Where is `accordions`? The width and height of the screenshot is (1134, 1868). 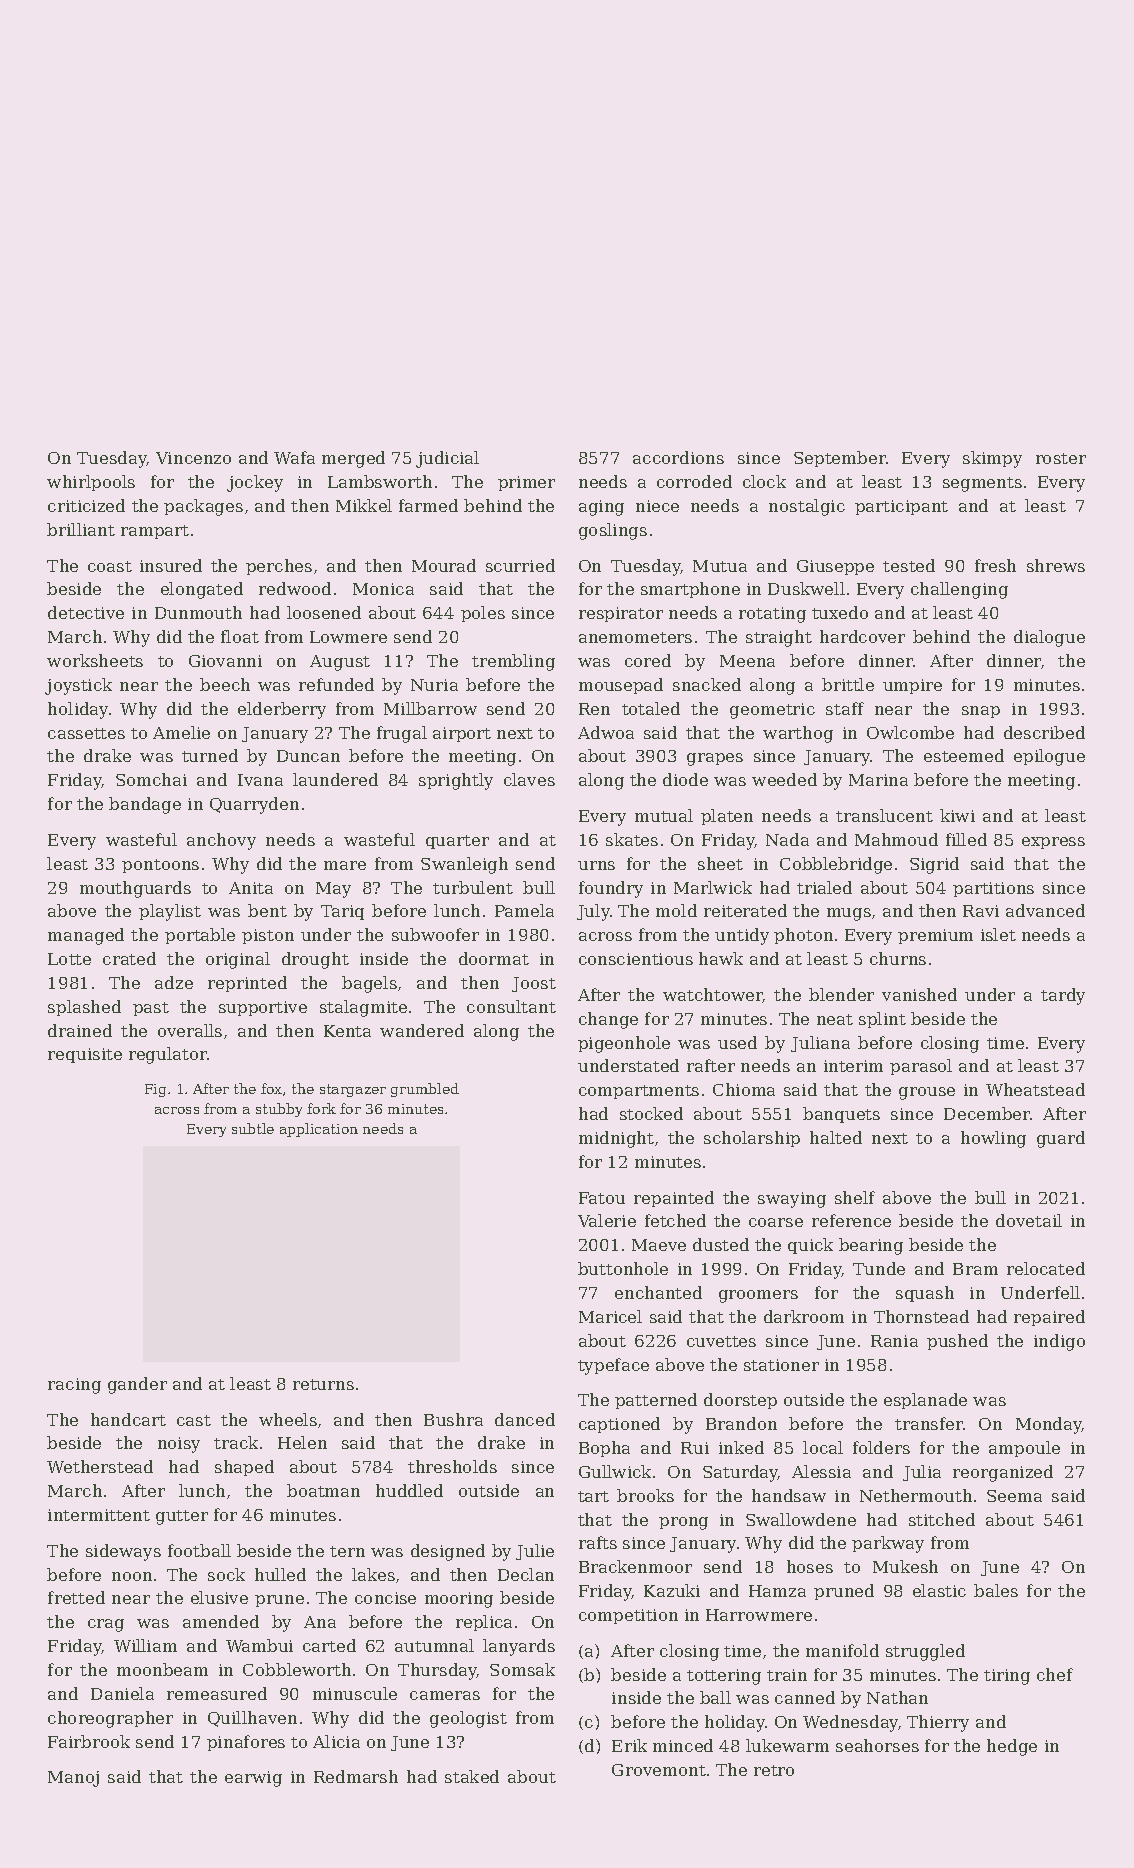 accordions is located at coordinates (678, 457).
